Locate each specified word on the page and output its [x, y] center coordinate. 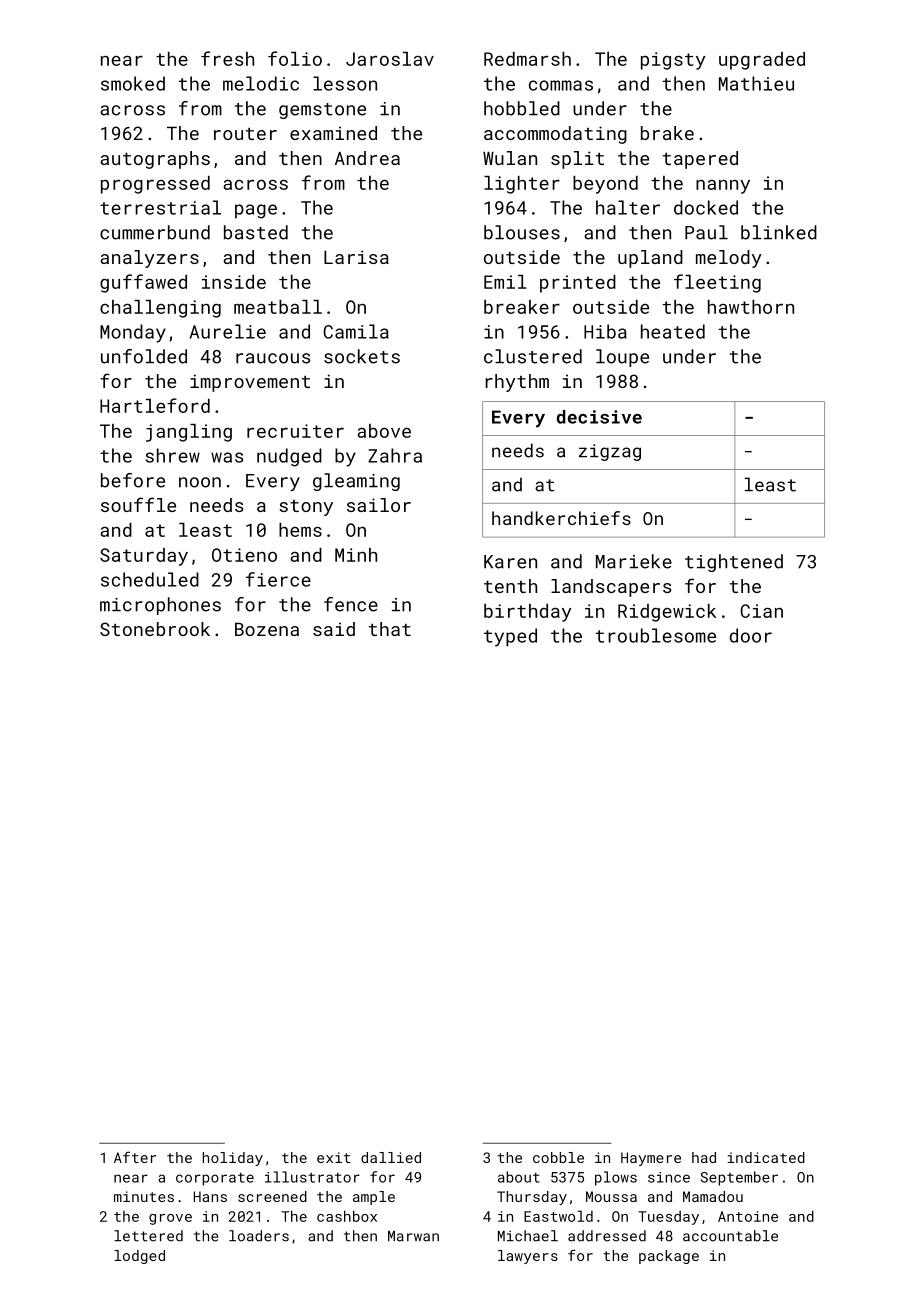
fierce [278, 579]
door [751, 635]
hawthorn [751, 307]
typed [510, 637]
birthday [528, 613]
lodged [139, 1257]
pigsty [673, 61]
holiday [233, 1159]
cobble [558, 1157]
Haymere [651, 1159]
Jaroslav [390, 59]
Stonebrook [155, 629]
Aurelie [228, 331]
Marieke [634, 561]
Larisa [356, 257]
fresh [227, 58]
